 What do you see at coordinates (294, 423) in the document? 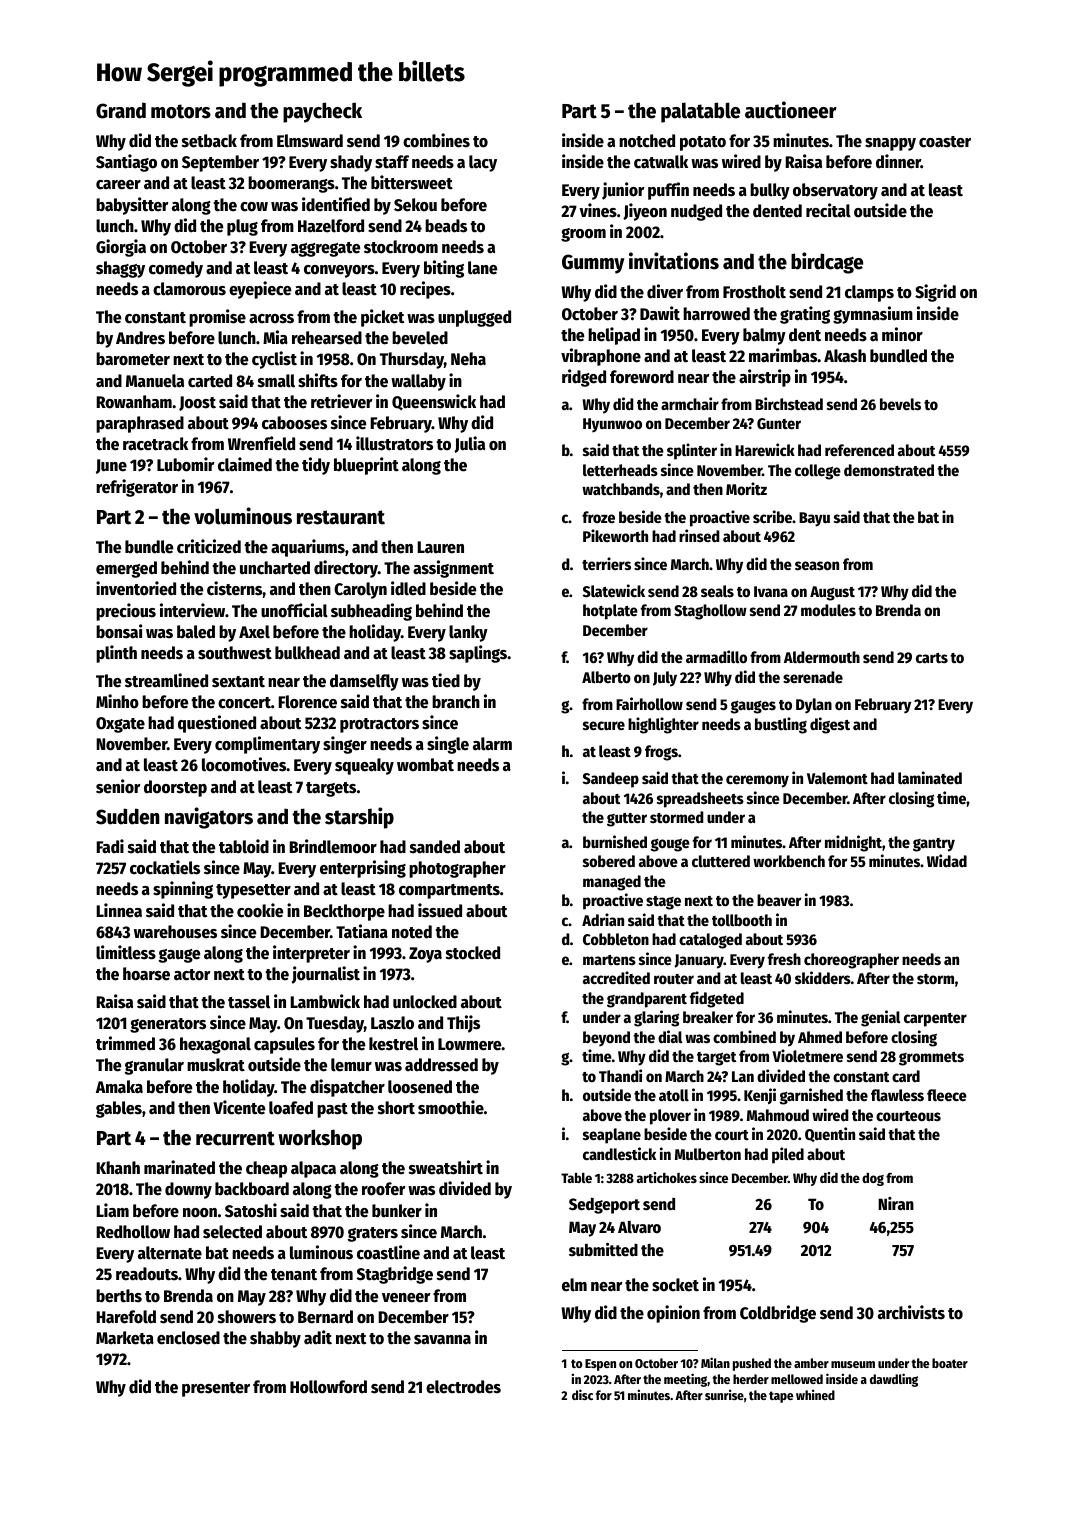
I see `cabooses` at bounding box center [294, 423].
